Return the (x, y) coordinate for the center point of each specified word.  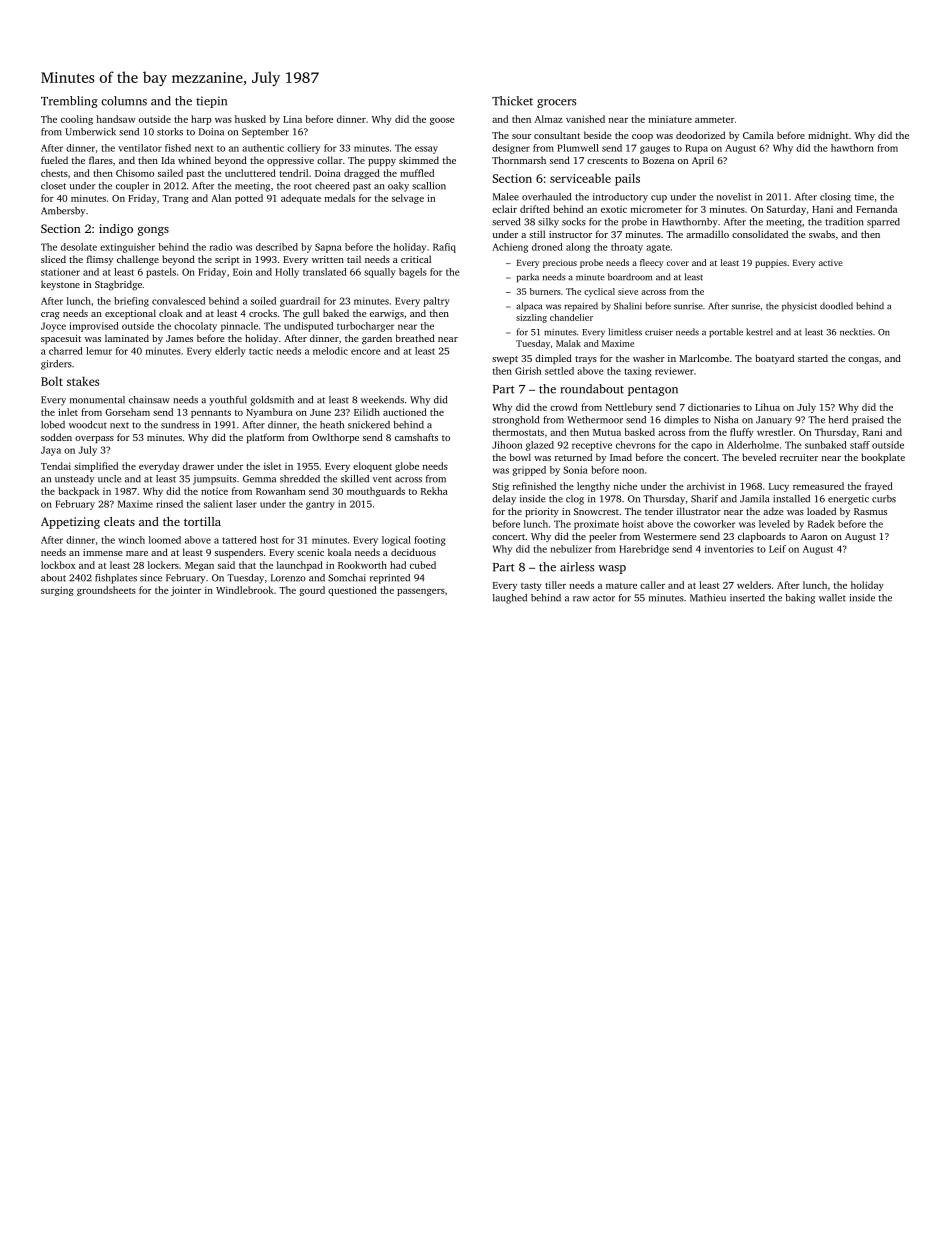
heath (332, 425)
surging (57, 591)
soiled (263, 301)
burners (545, 291)
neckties (856, 332)
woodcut (88, 425)
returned (573, 457)
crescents (607, 161)
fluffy (742, 433)
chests (54, 173)
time (864, 197)
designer (511, 149)
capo (701, 447)
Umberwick (90, 132)
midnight (828, 136)
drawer (198, 466)
